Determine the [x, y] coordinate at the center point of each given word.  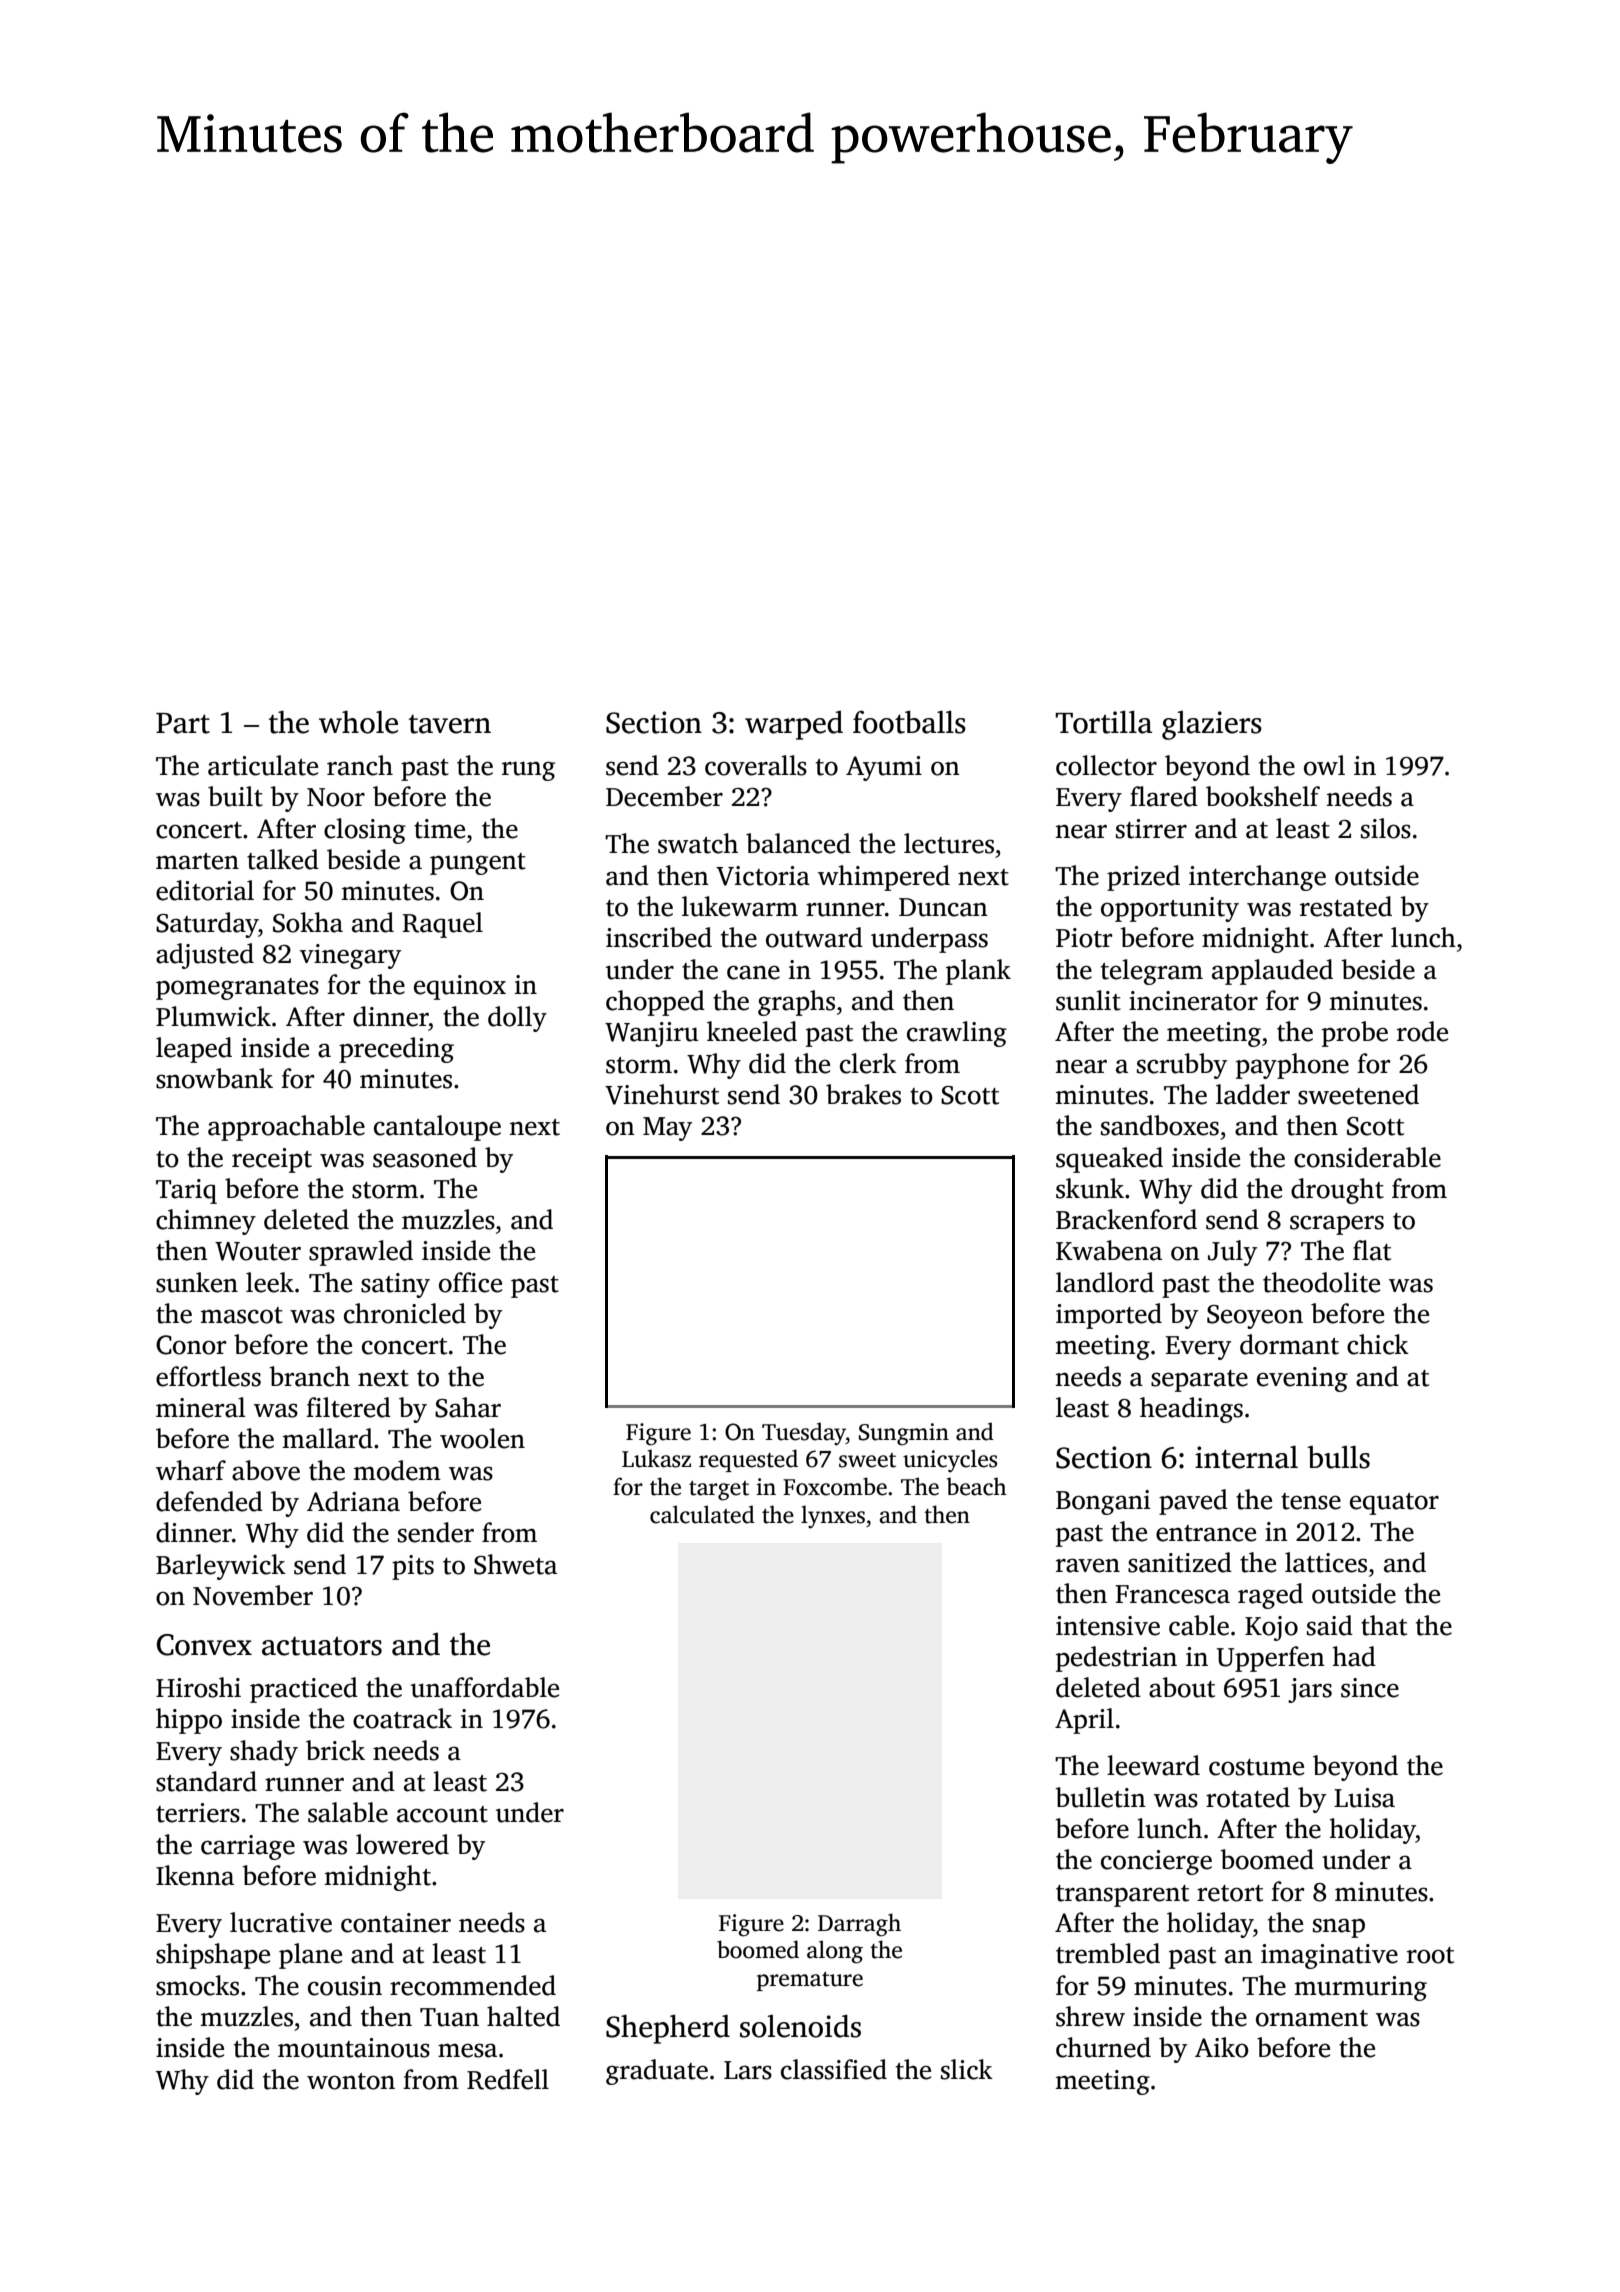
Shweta [515, 1564]
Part [183, 723]
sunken [197, 1282]
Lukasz [656, 1458]
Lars [748, 2070]
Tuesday [804, 1434]
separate [1199, 1381]
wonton [351, 2081]
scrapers [1337, 1225]
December [664, 796]
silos [1386, 828]
